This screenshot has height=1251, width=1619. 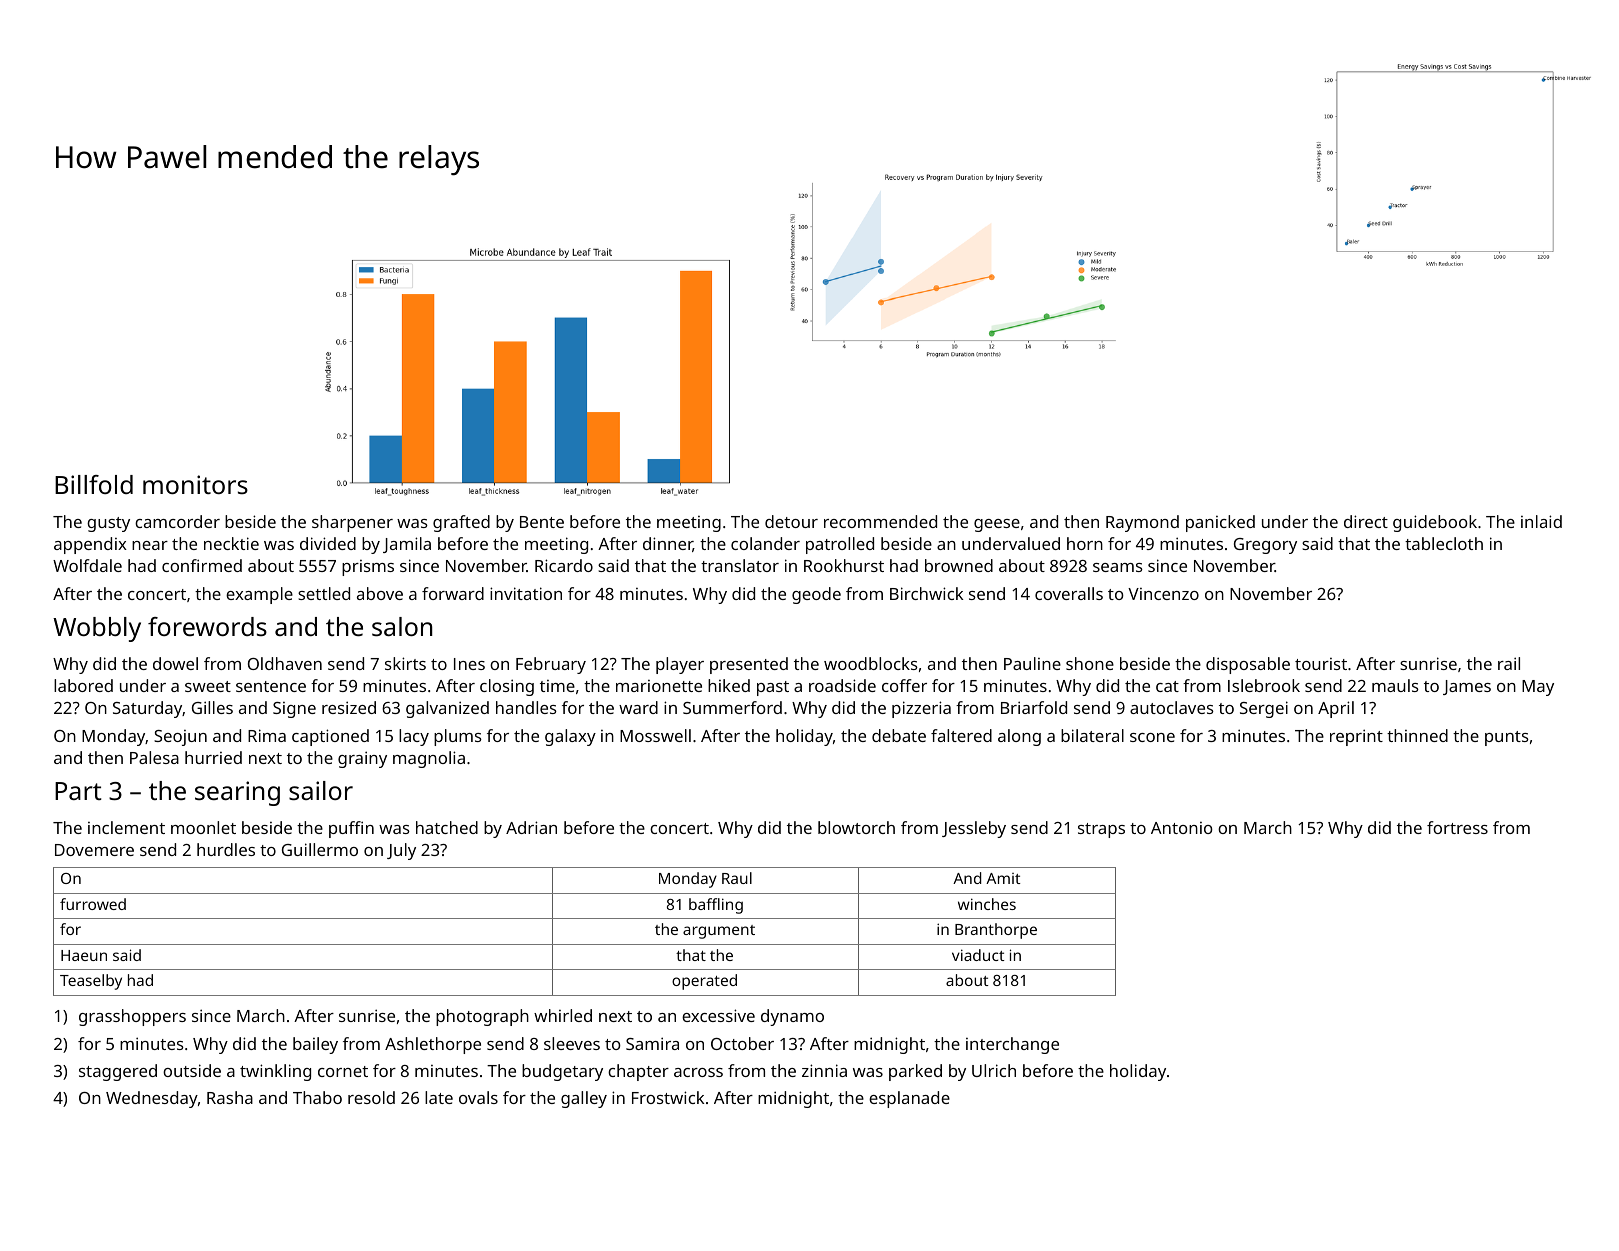 I want to click on panicked, so click(x=1220, y=523).
